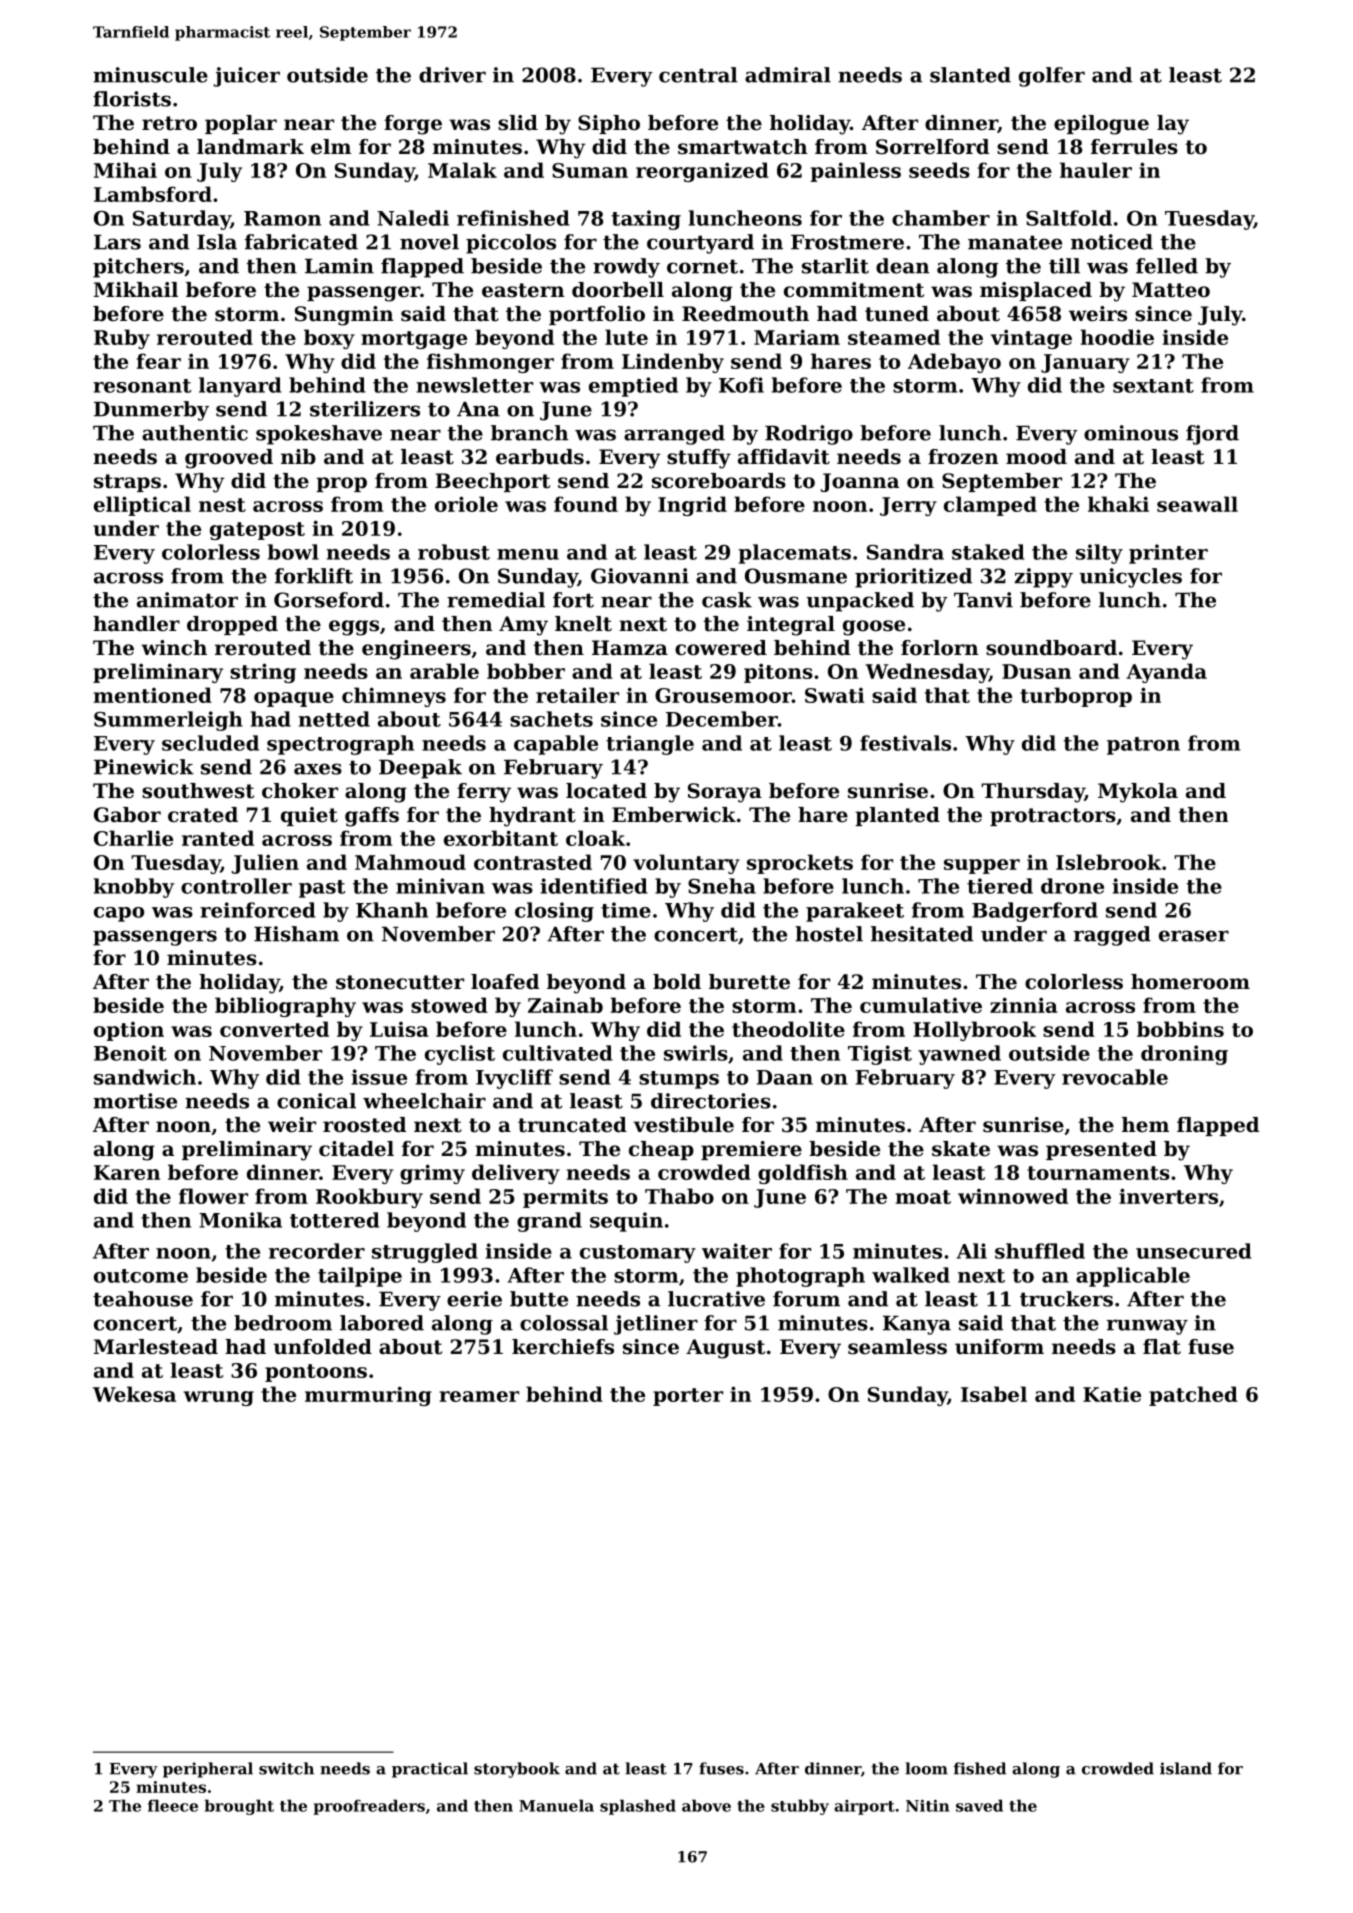 The image size is (1353, 1913). What do you see at coordinates (1194, 936) in the page?
I see `eraser` at bounding box center [1194, 936].
